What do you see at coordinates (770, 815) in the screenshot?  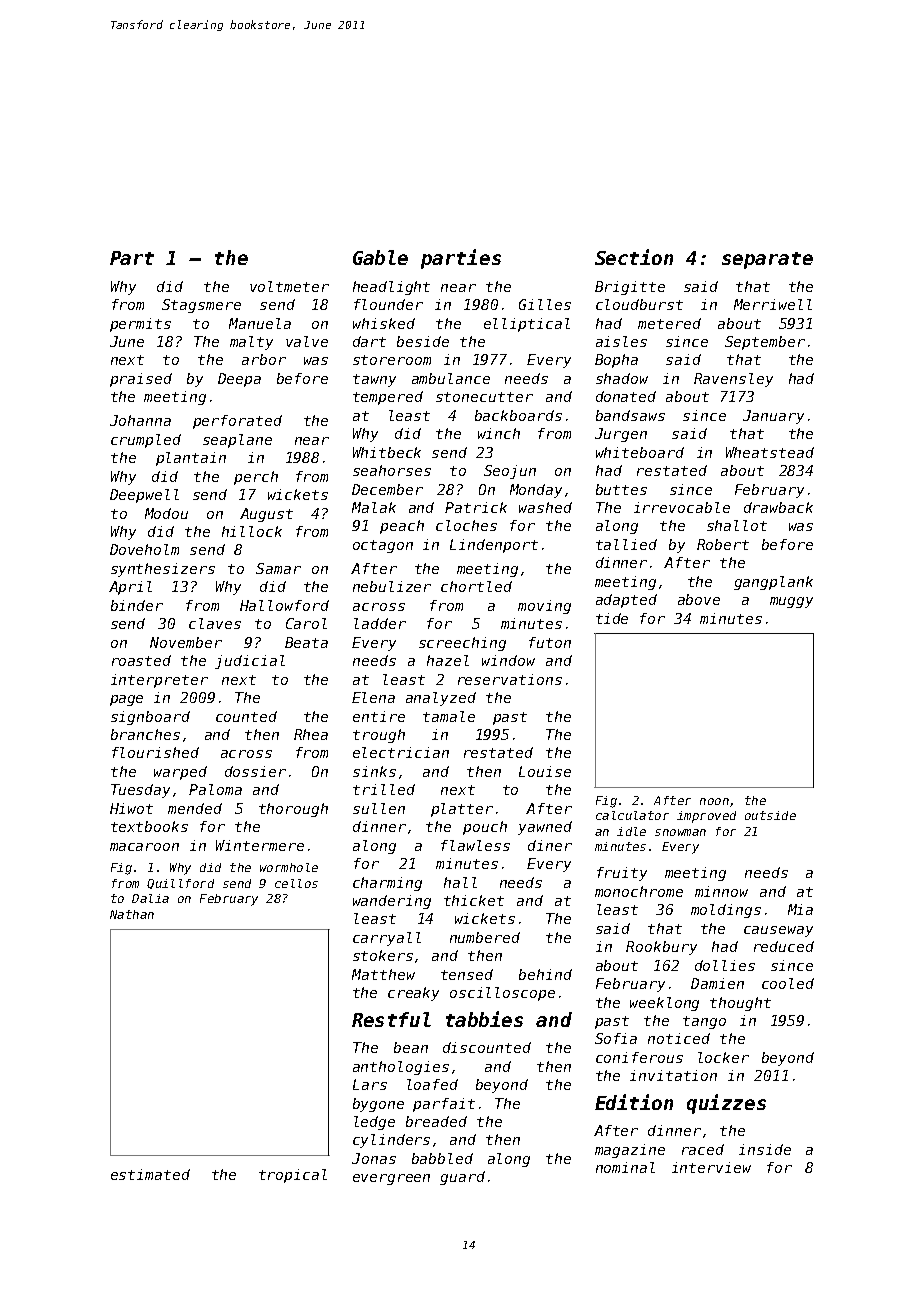 I see `outside` at bounding box center [770, 815].
